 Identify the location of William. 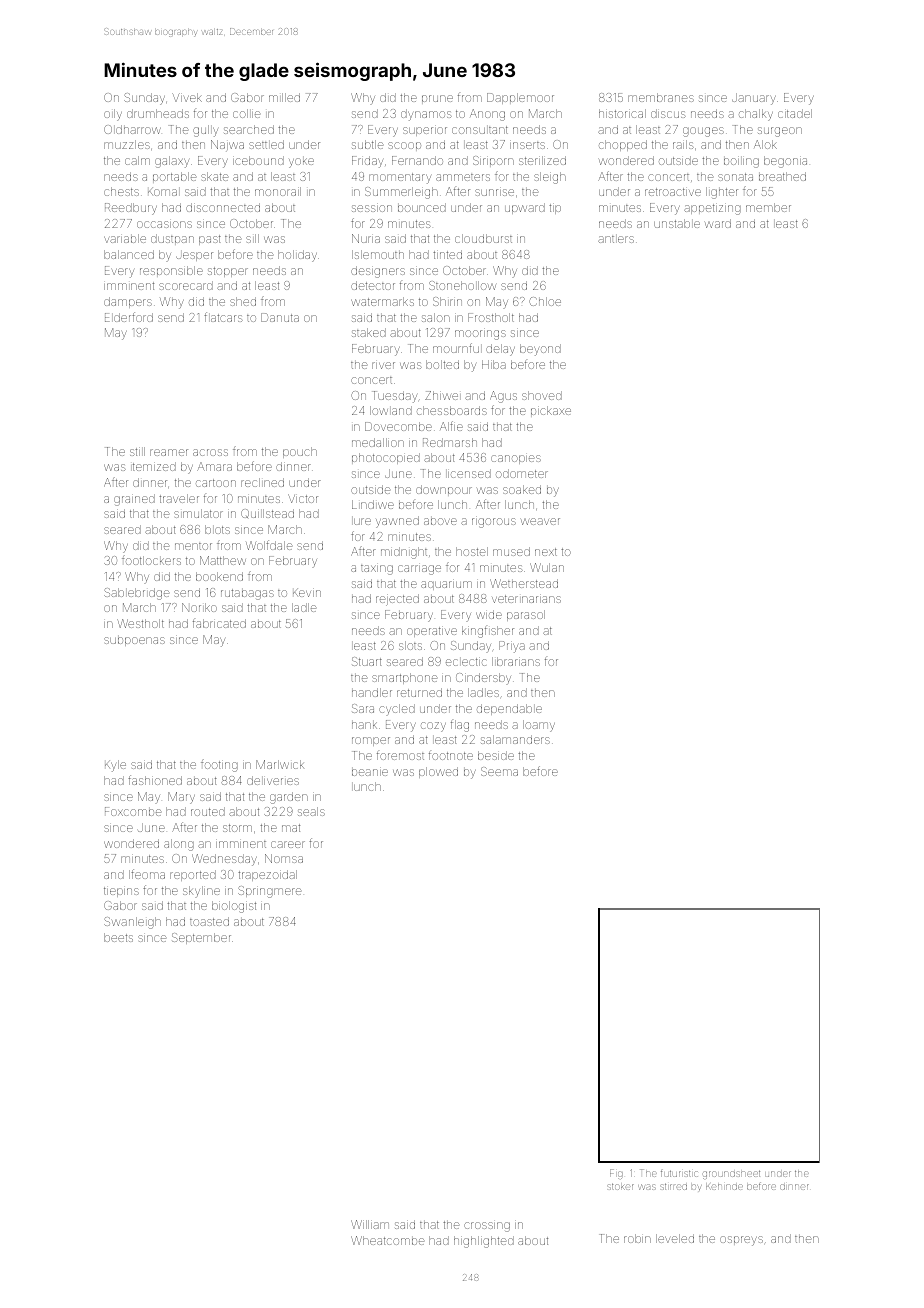
(370, 1224).
